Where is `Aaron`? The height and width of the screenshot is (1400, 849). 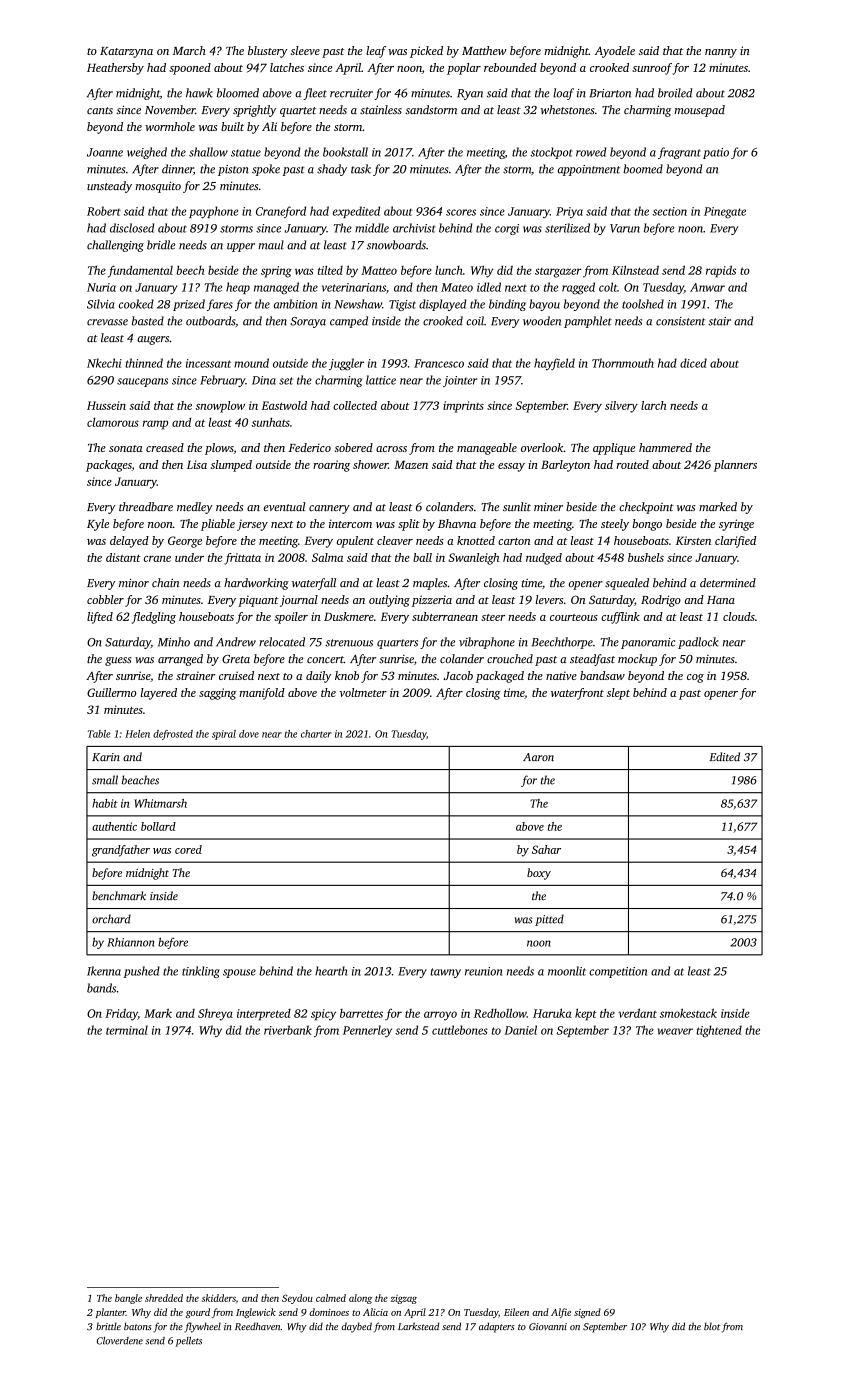 Aaron is located at coordinates (538, 757).
